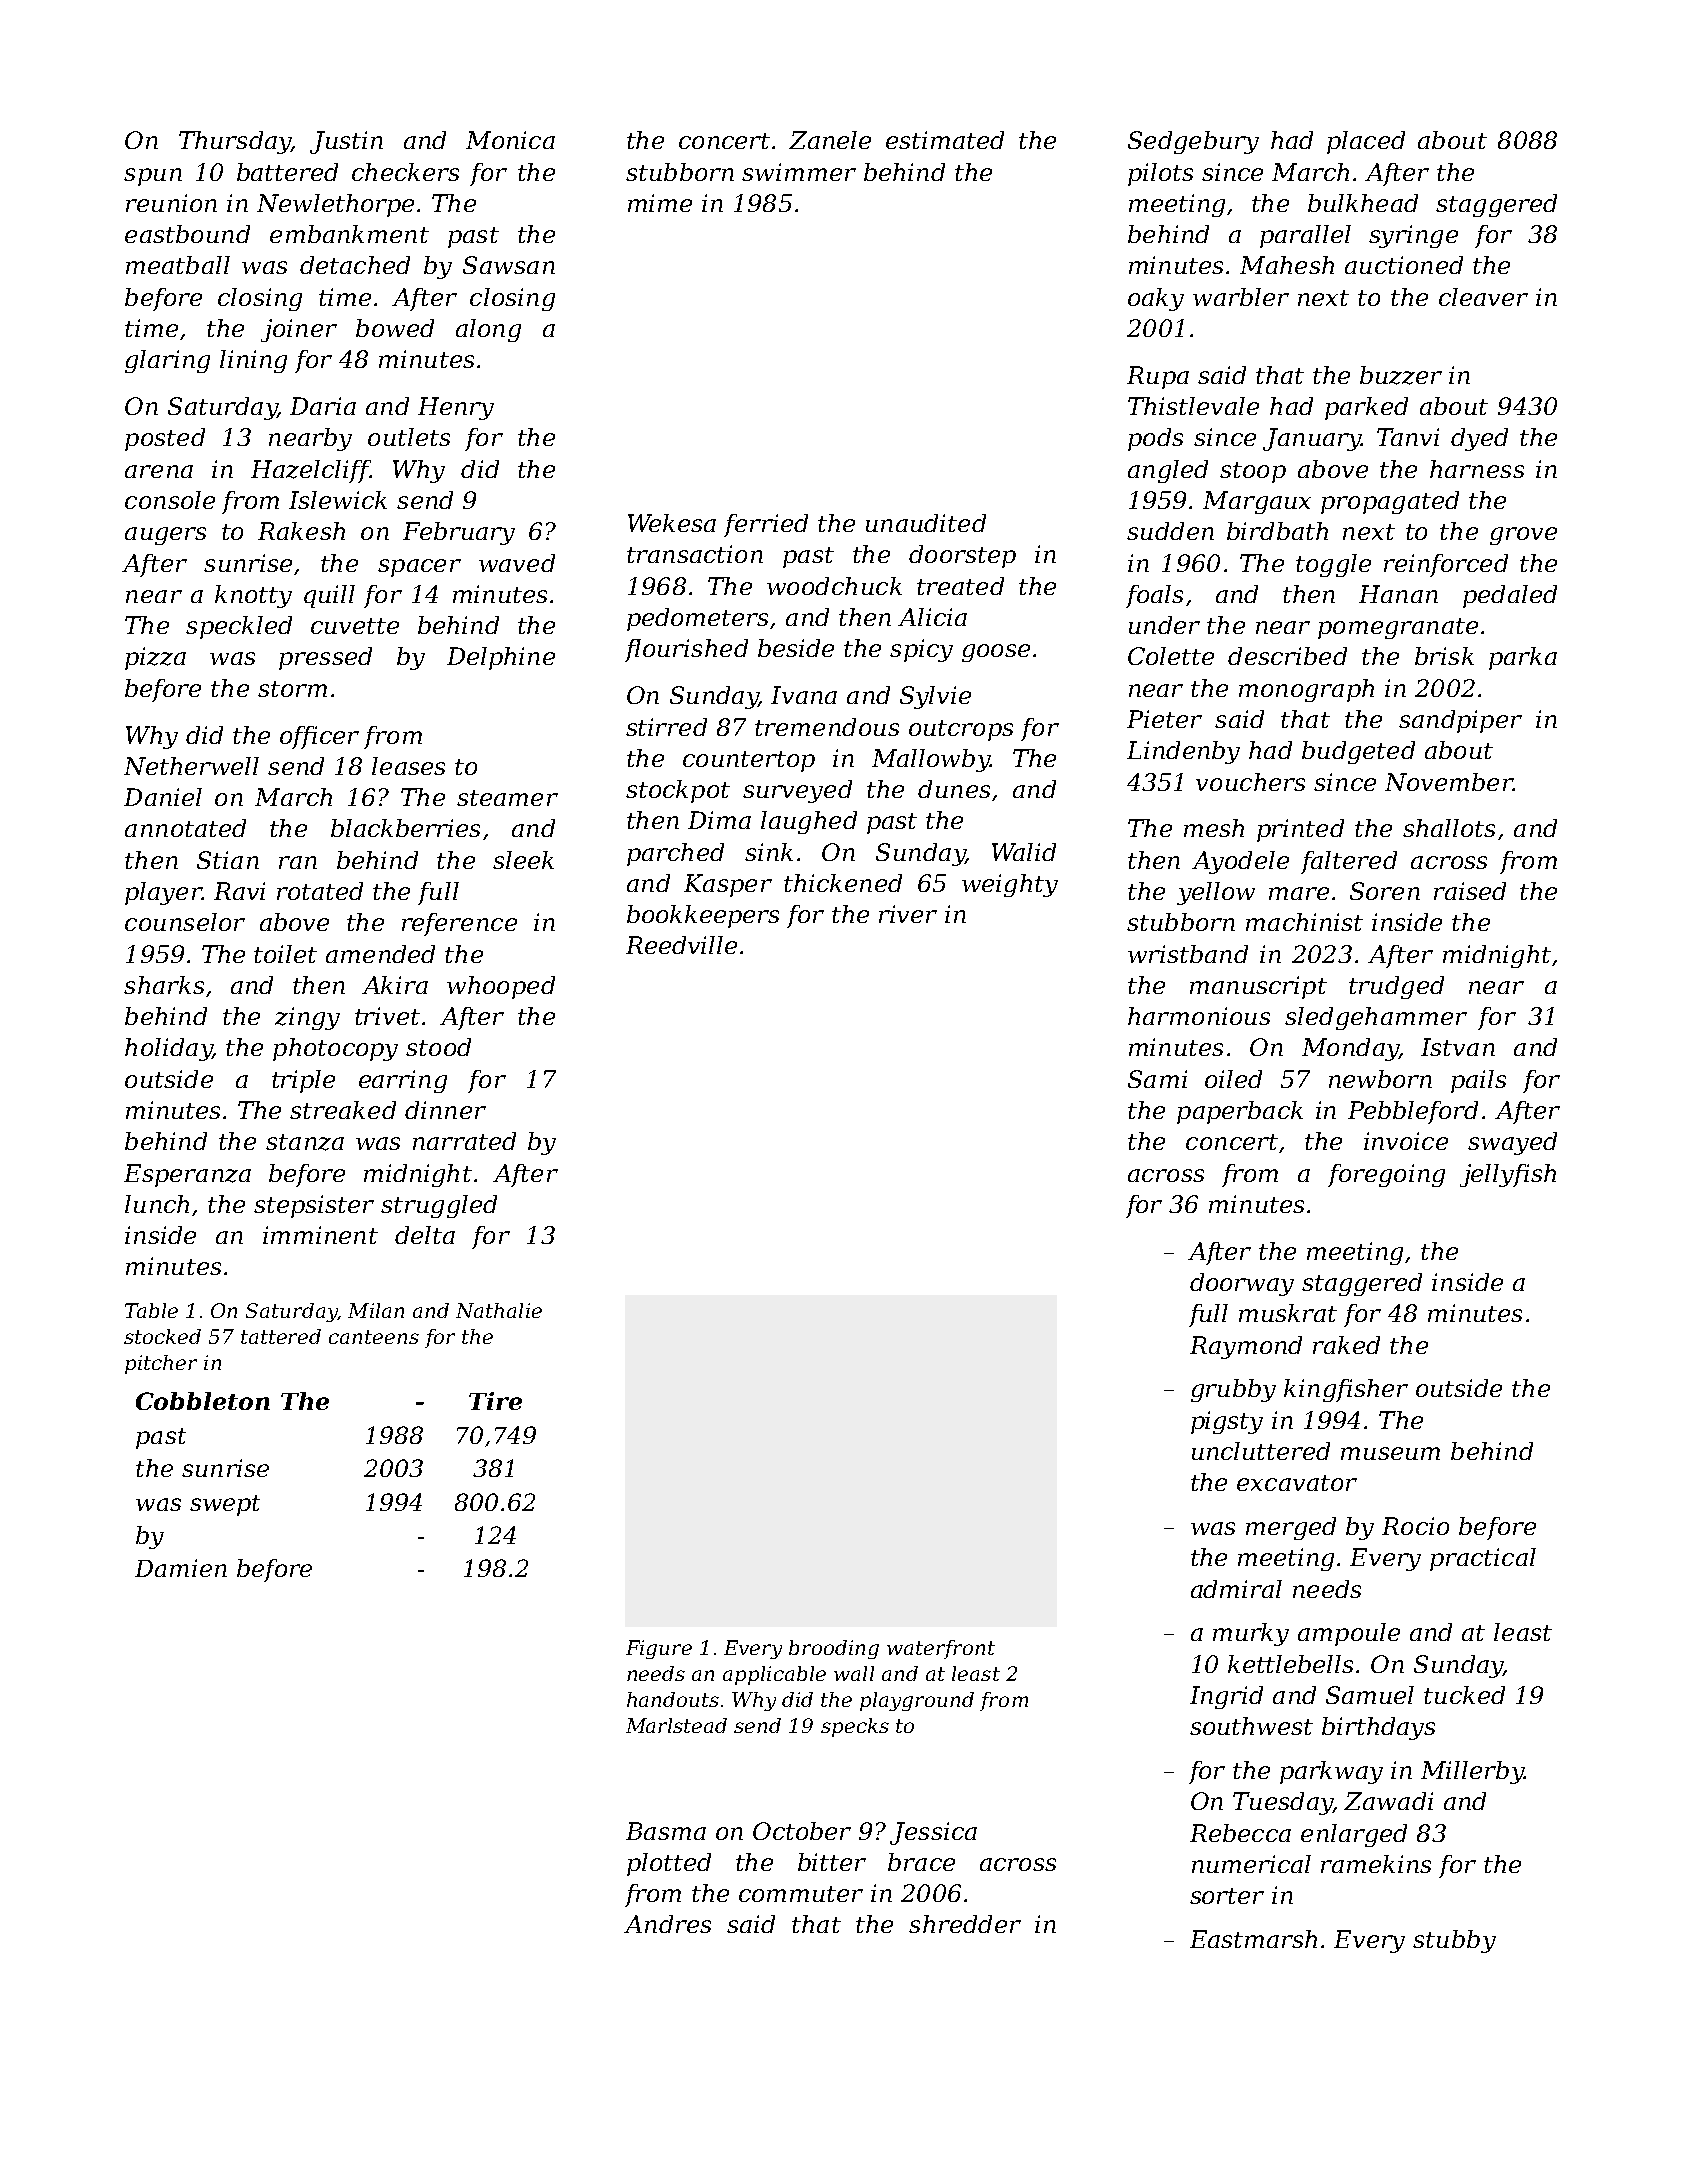 This screenshot has height=2178, width=1683. I want to click on plotted, so click(669, 1864).
